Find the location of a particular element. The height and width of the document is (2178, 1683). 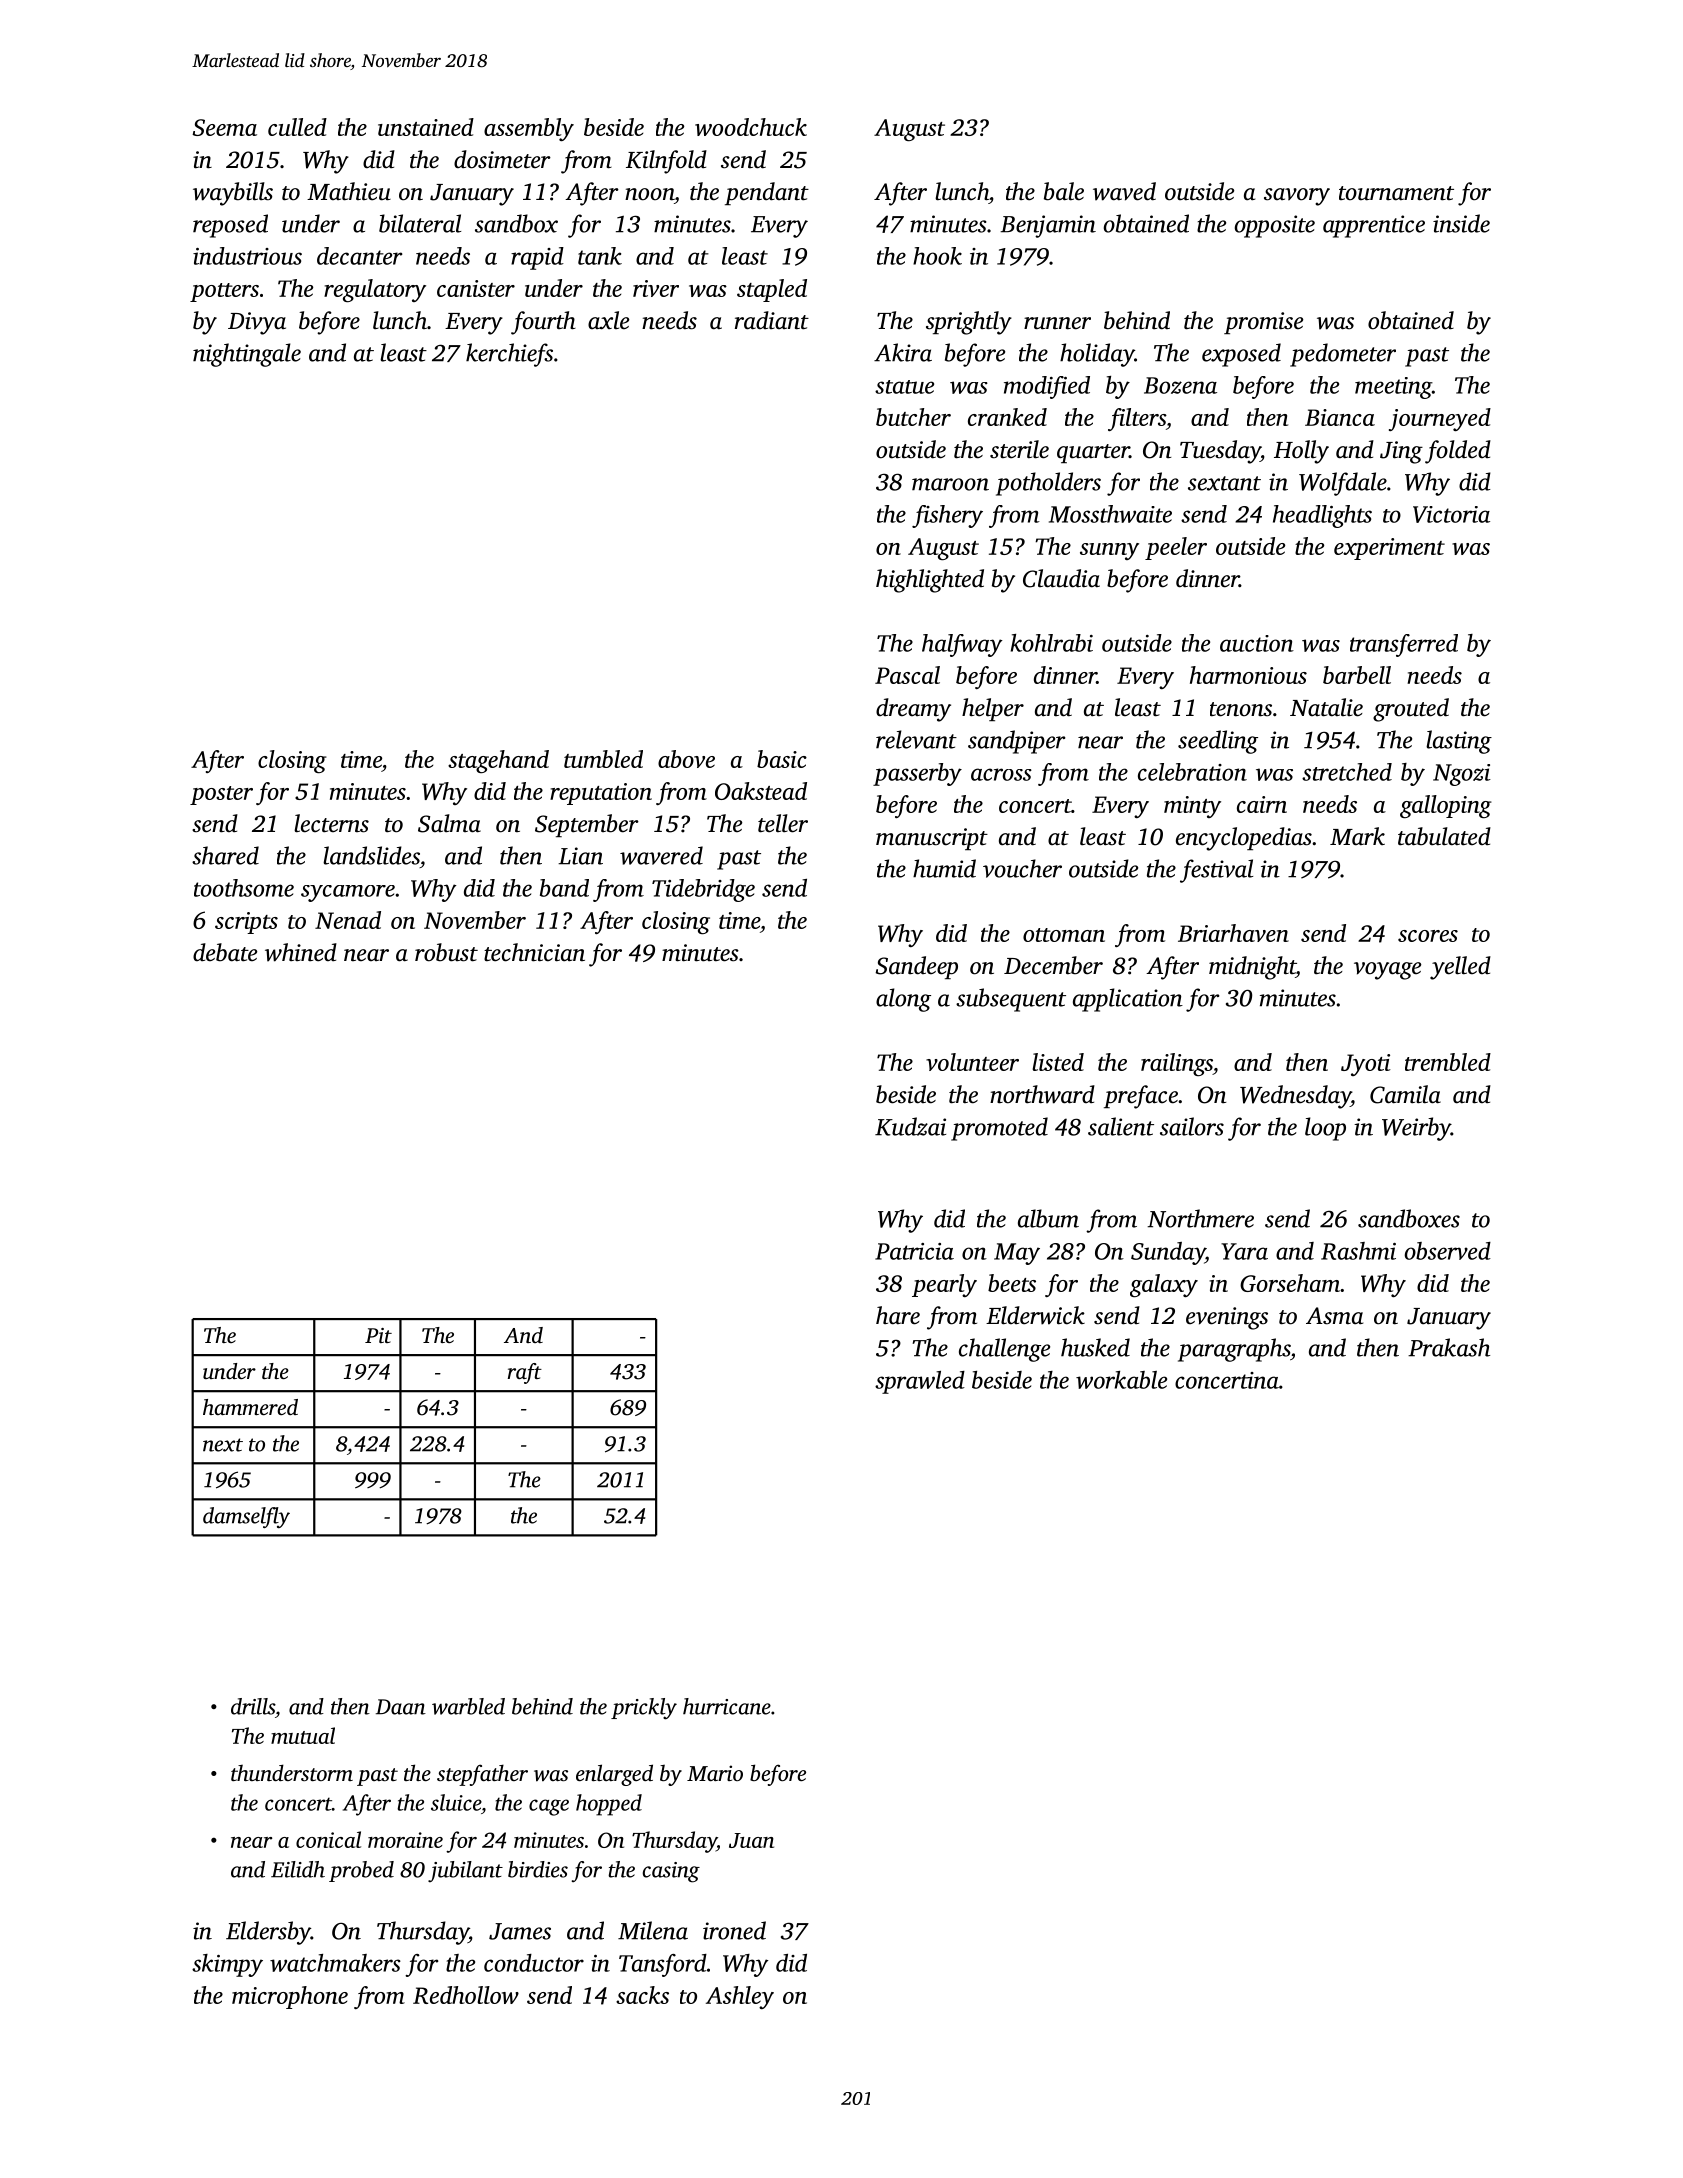

debate is located at coordinates (225, 952).
